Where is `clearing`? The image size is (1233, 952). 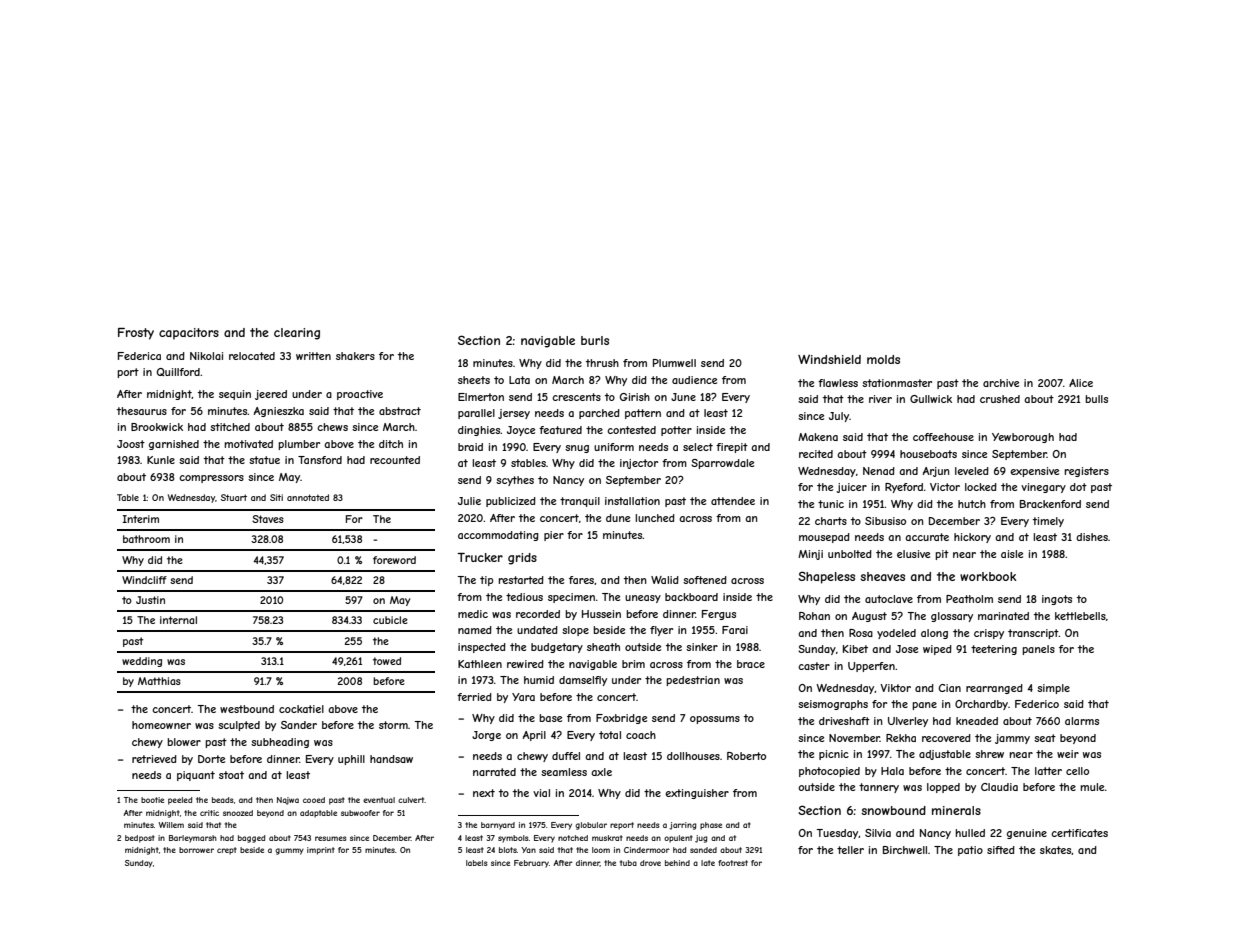 clearing is located at coordinates (297, 334).
